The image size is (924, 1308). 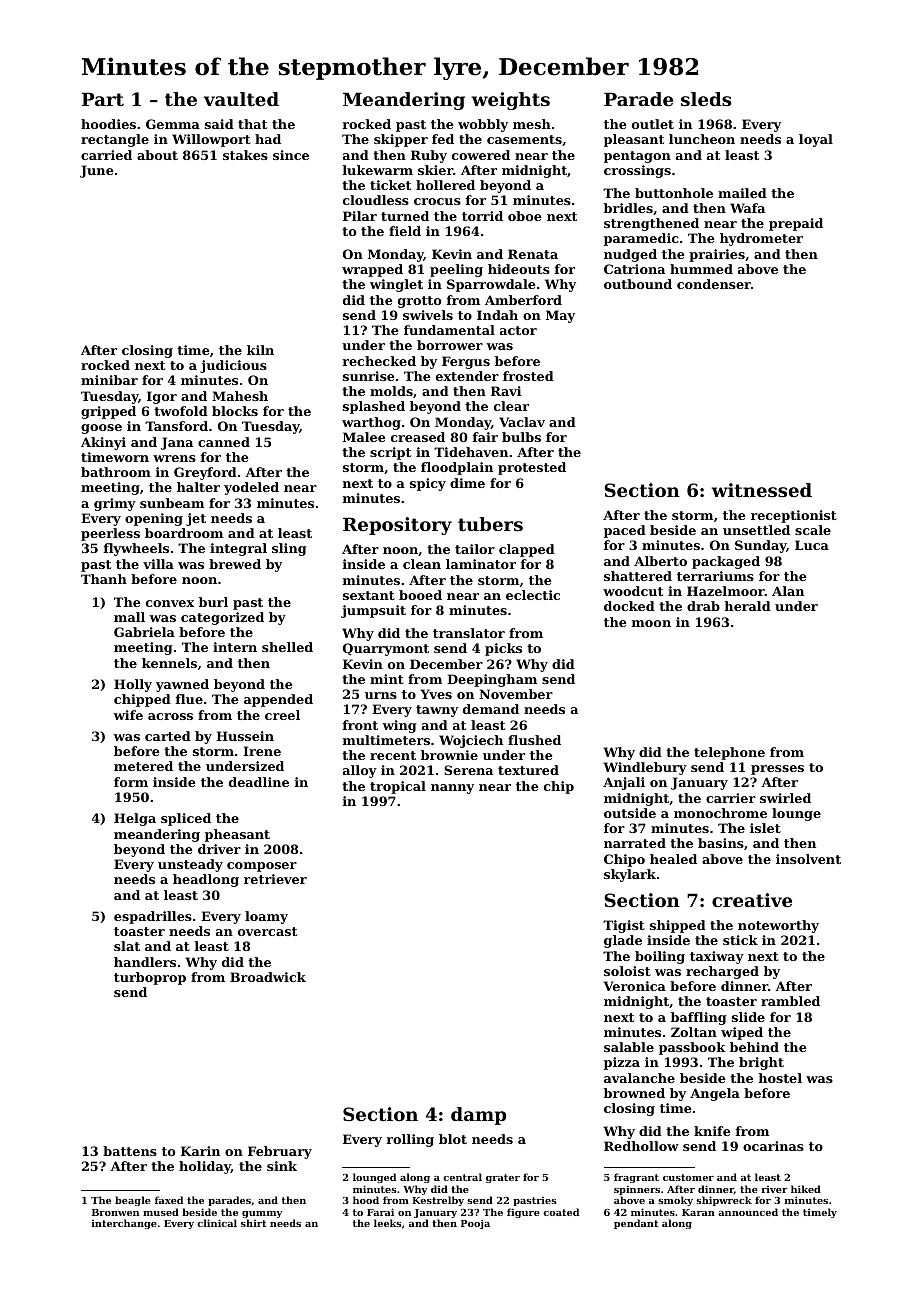 What do you see at coordinates (124, 1224) in the page?
I see `interchange` at bounding box center [124, 1224].
